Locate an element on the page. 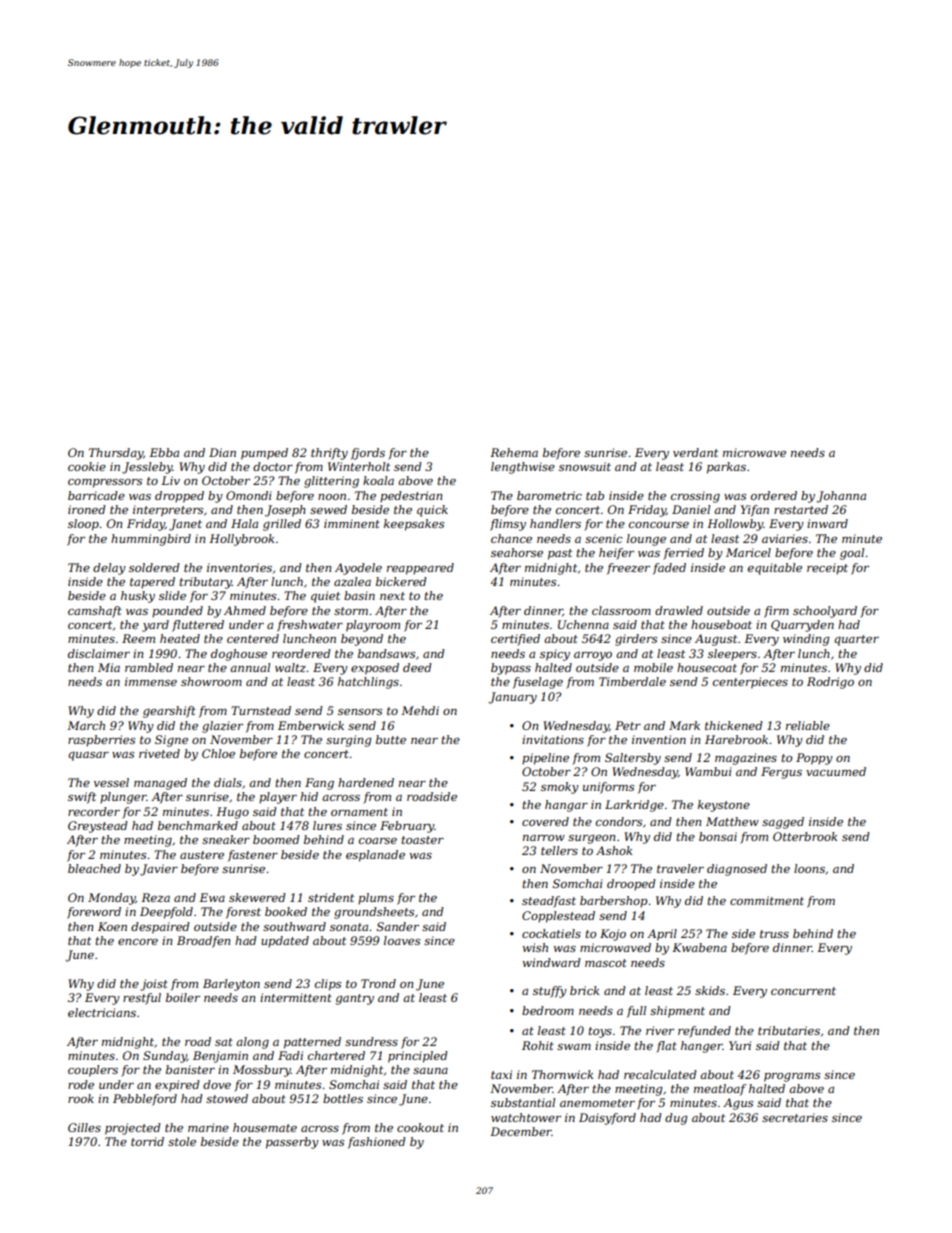  groundsheets is located at coordinates (374, 913).
